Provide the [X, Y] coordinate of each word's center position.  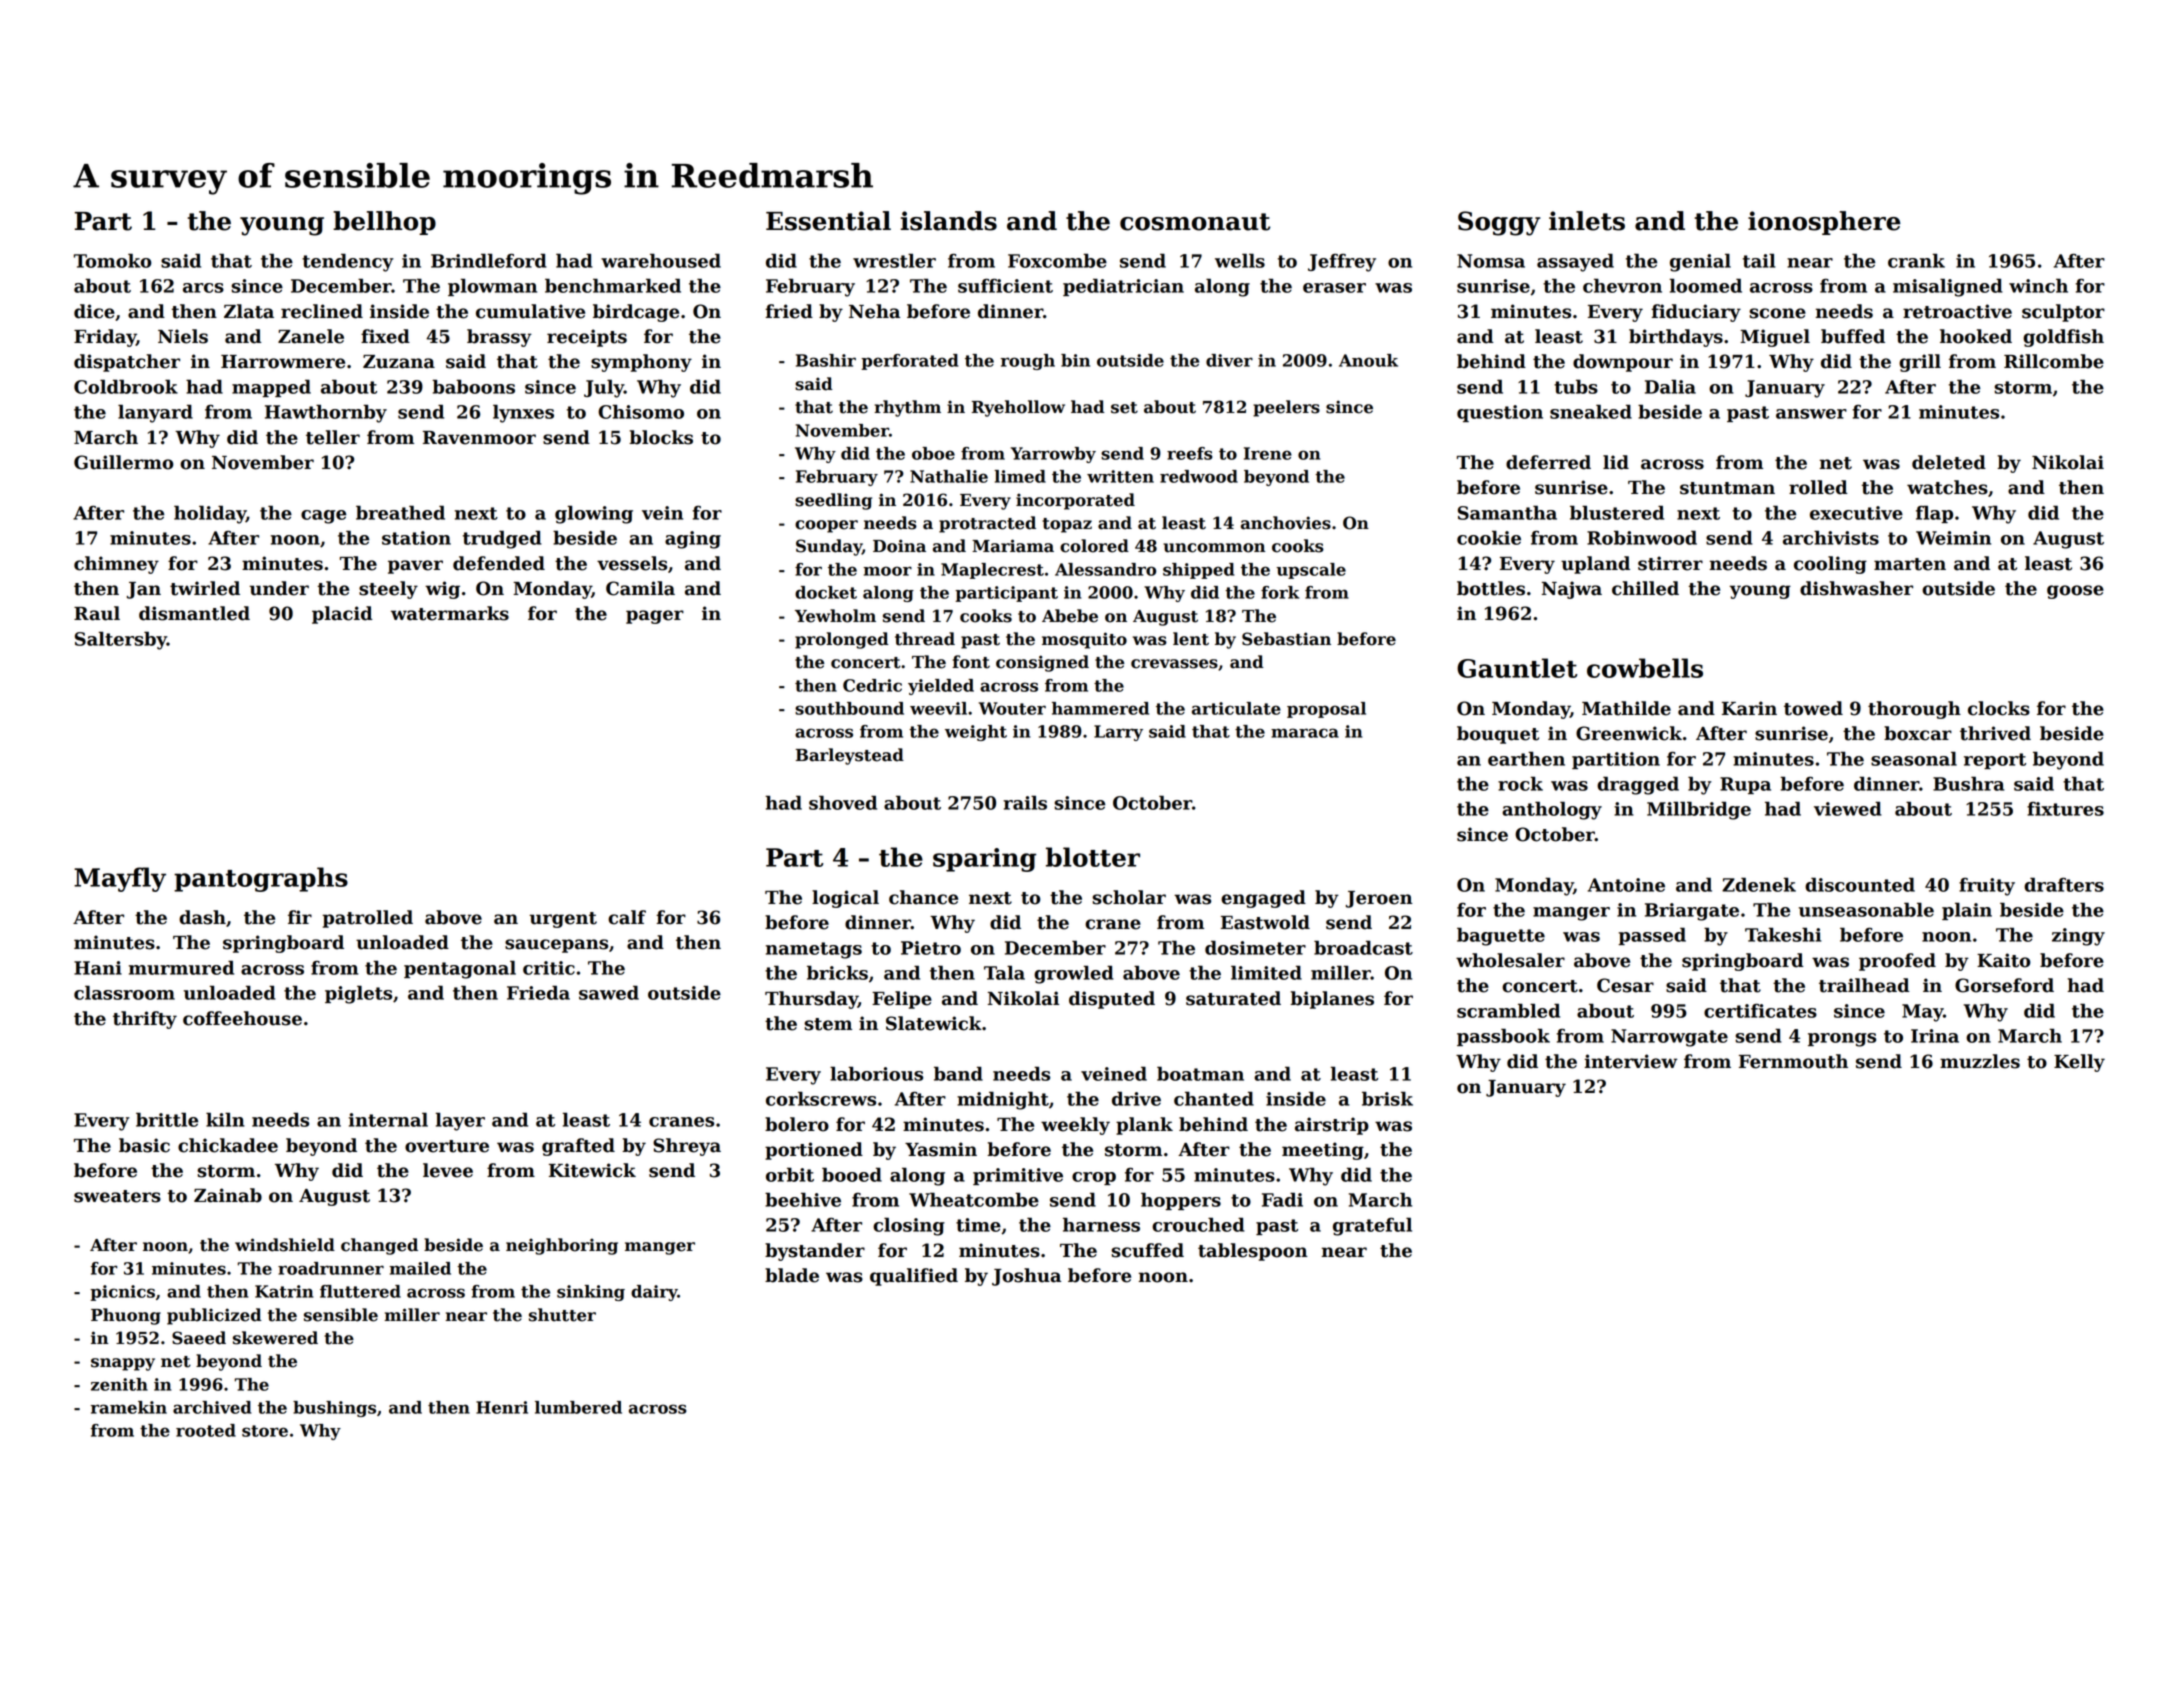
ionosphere [1824, 223]
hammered [1100, 708]
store [265, 1431]
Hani [98, 968]
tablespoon [1253, 1252]
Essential [828, 221]
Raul [97, 613]
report [1995, 761]
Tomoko [112, 260]
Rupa [1745, 785]
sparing [984, 860]
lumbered [578, 1407]
